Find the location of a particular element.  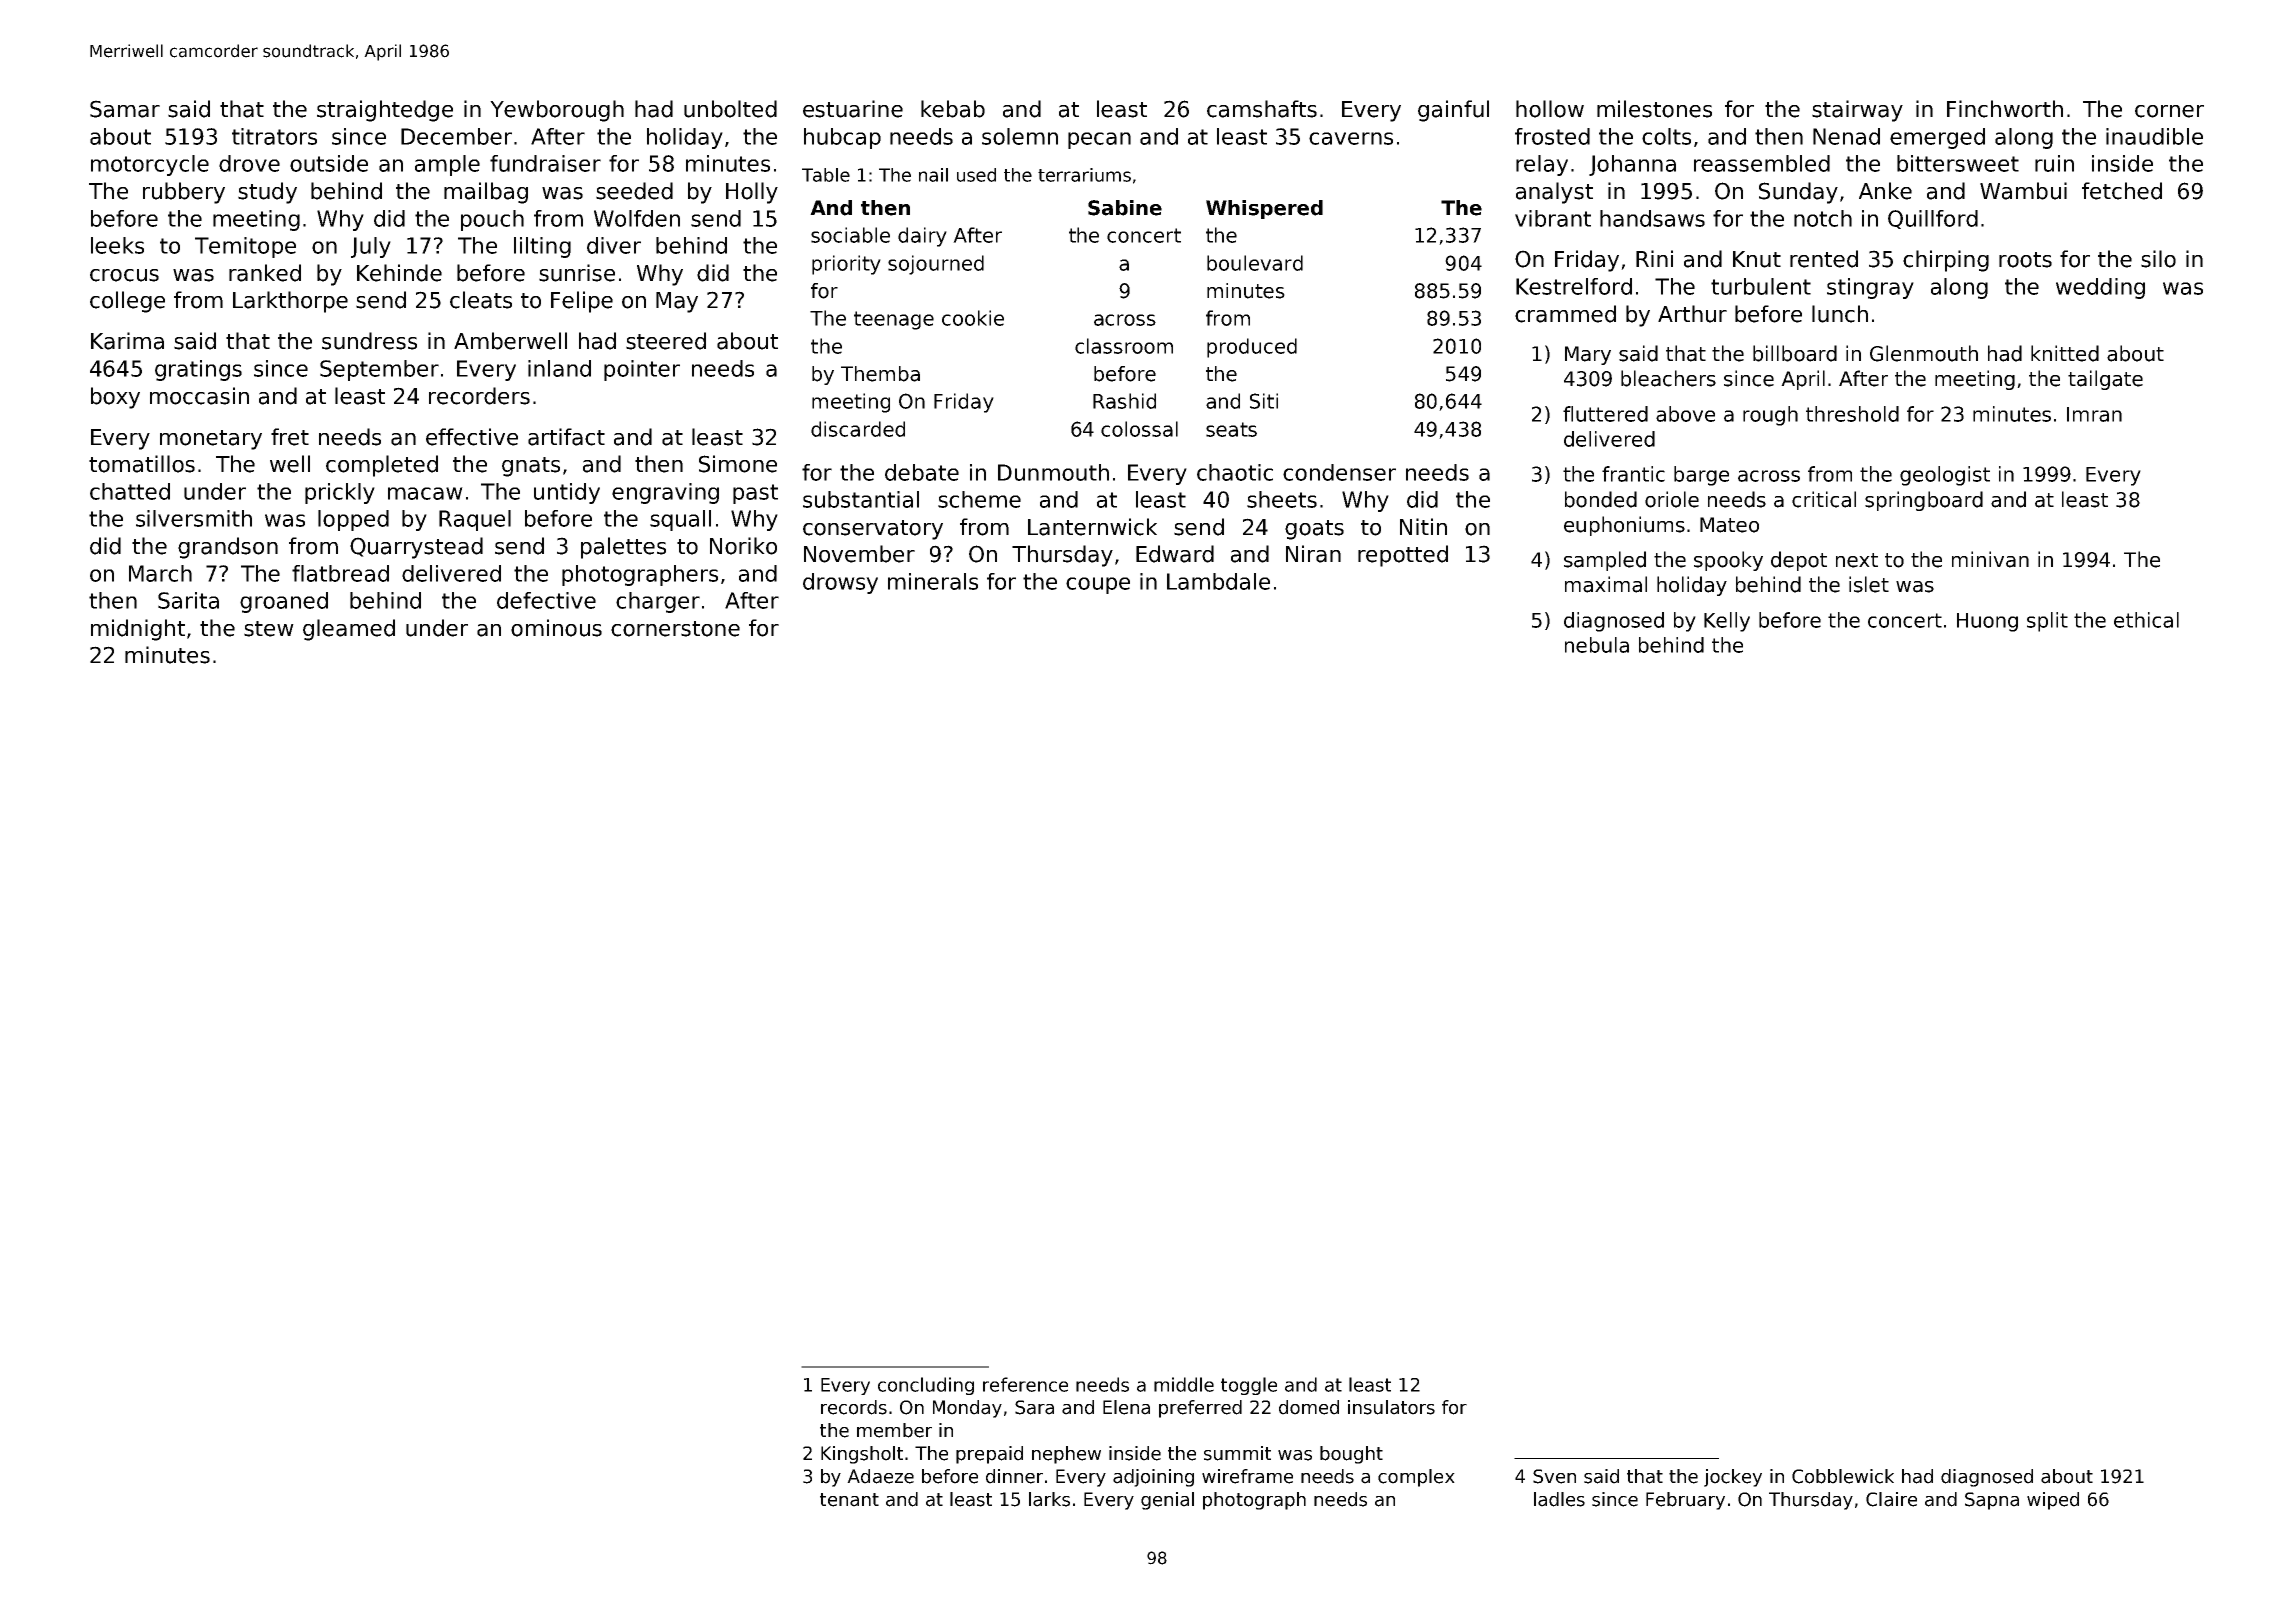

minivan is located at coordinates (1990, 559).
